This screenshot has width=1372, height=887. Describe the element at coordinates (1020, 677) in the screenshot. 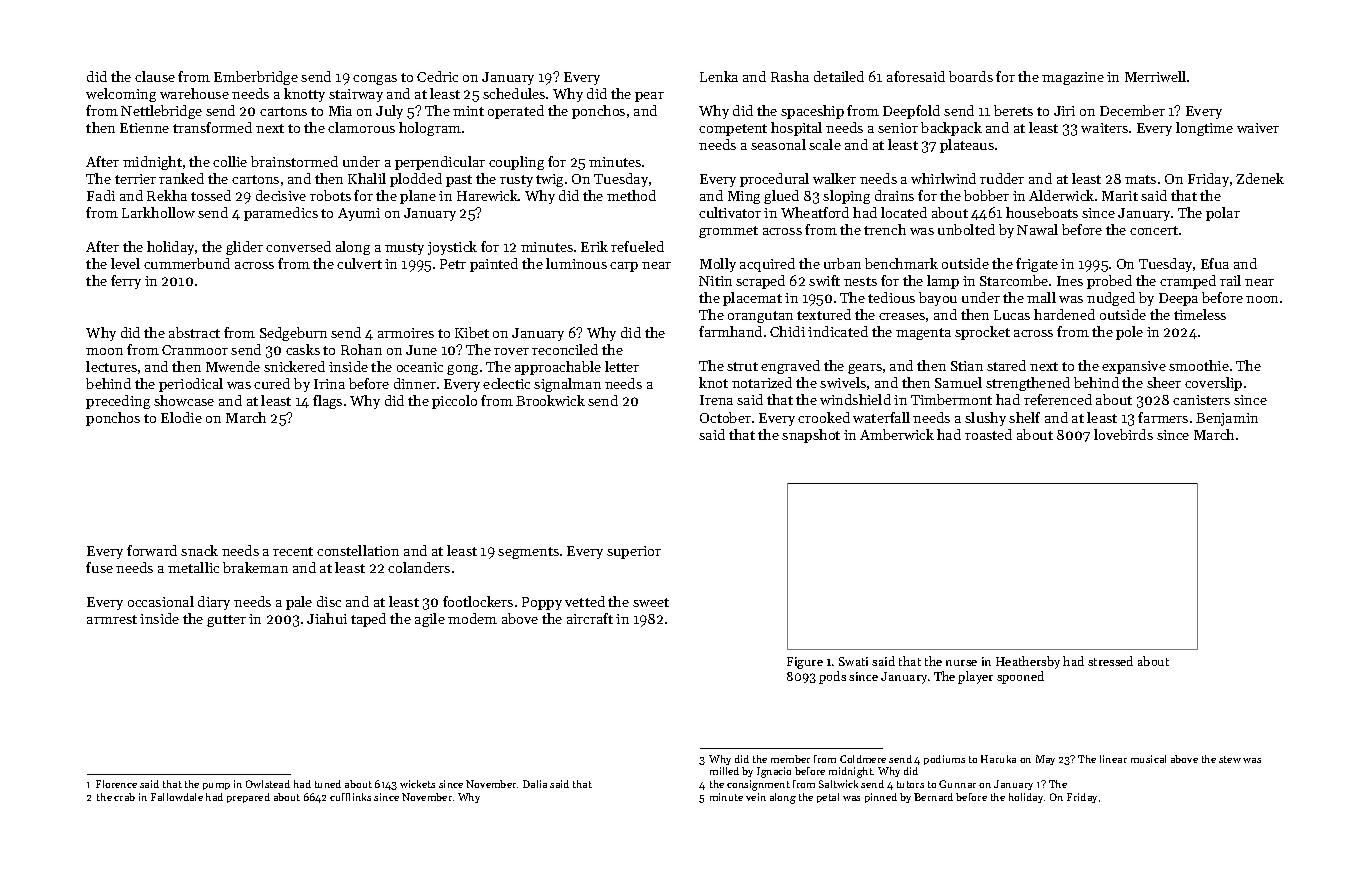

I see `spooned` at that location.
